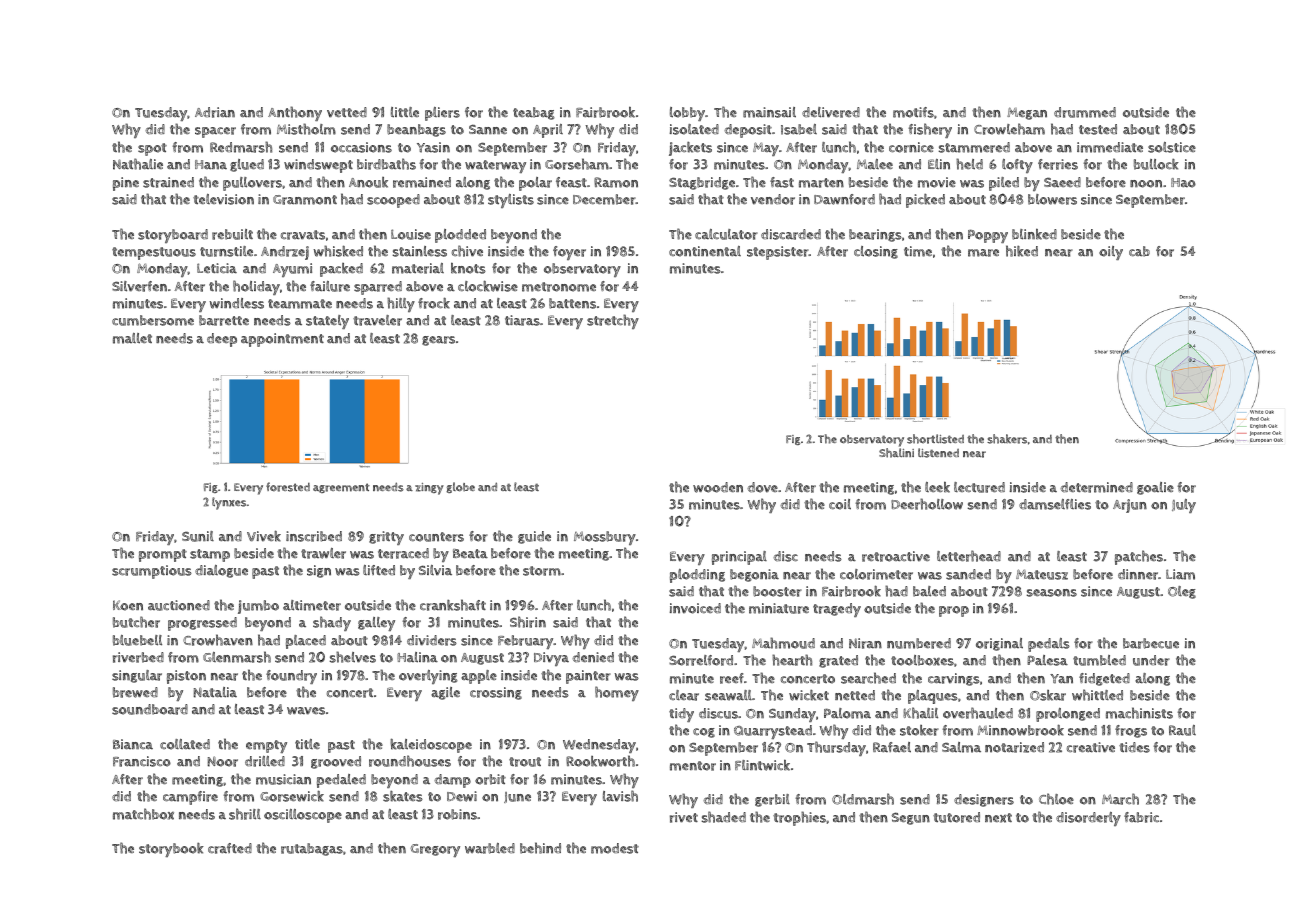  I want to click on lavish, so click(620, 796).
